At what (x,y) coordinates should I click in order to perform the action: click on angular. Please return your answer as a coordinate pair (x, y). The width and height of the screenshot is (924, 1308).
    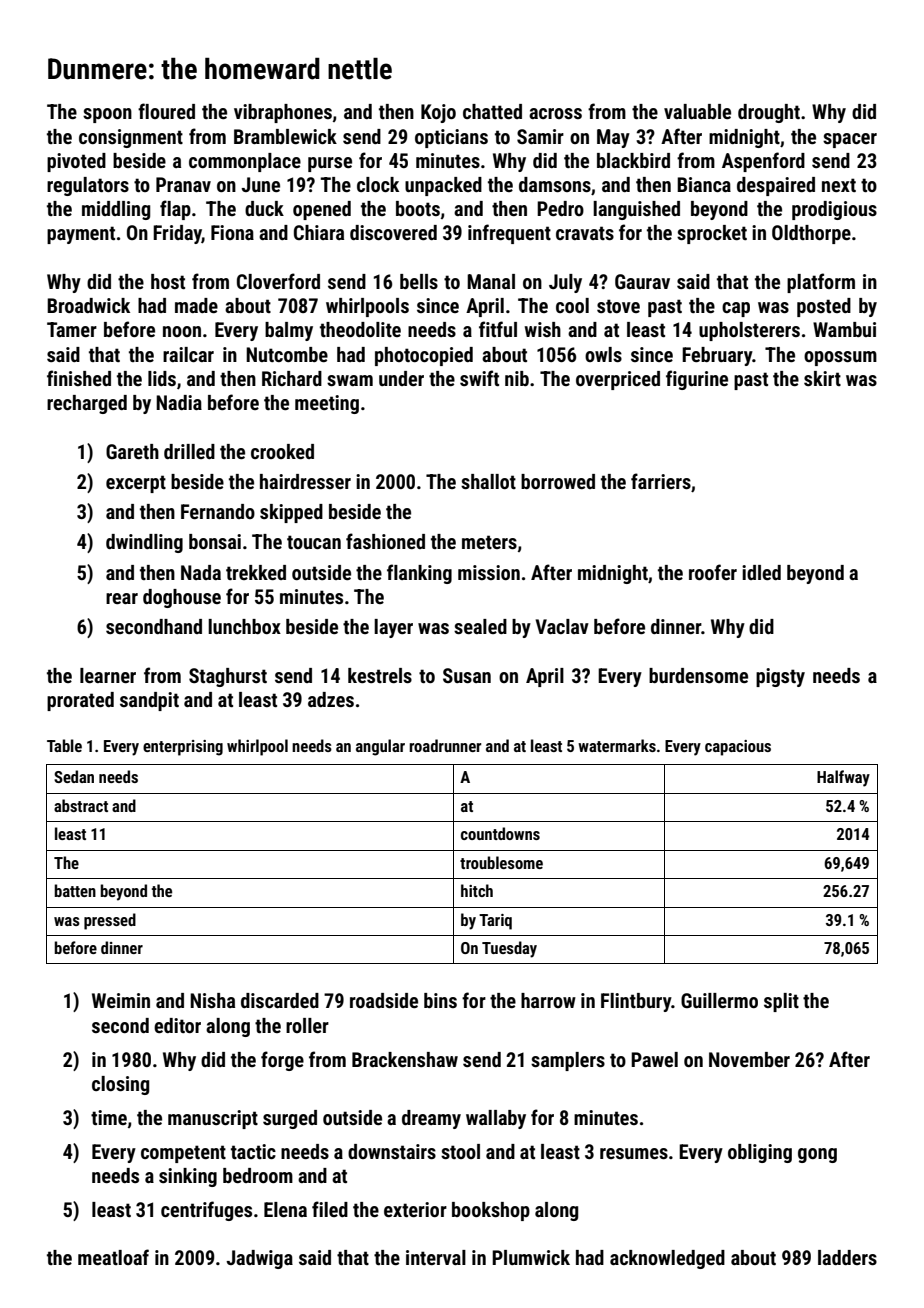
    Looking at the image, I should click on (380, 747).
